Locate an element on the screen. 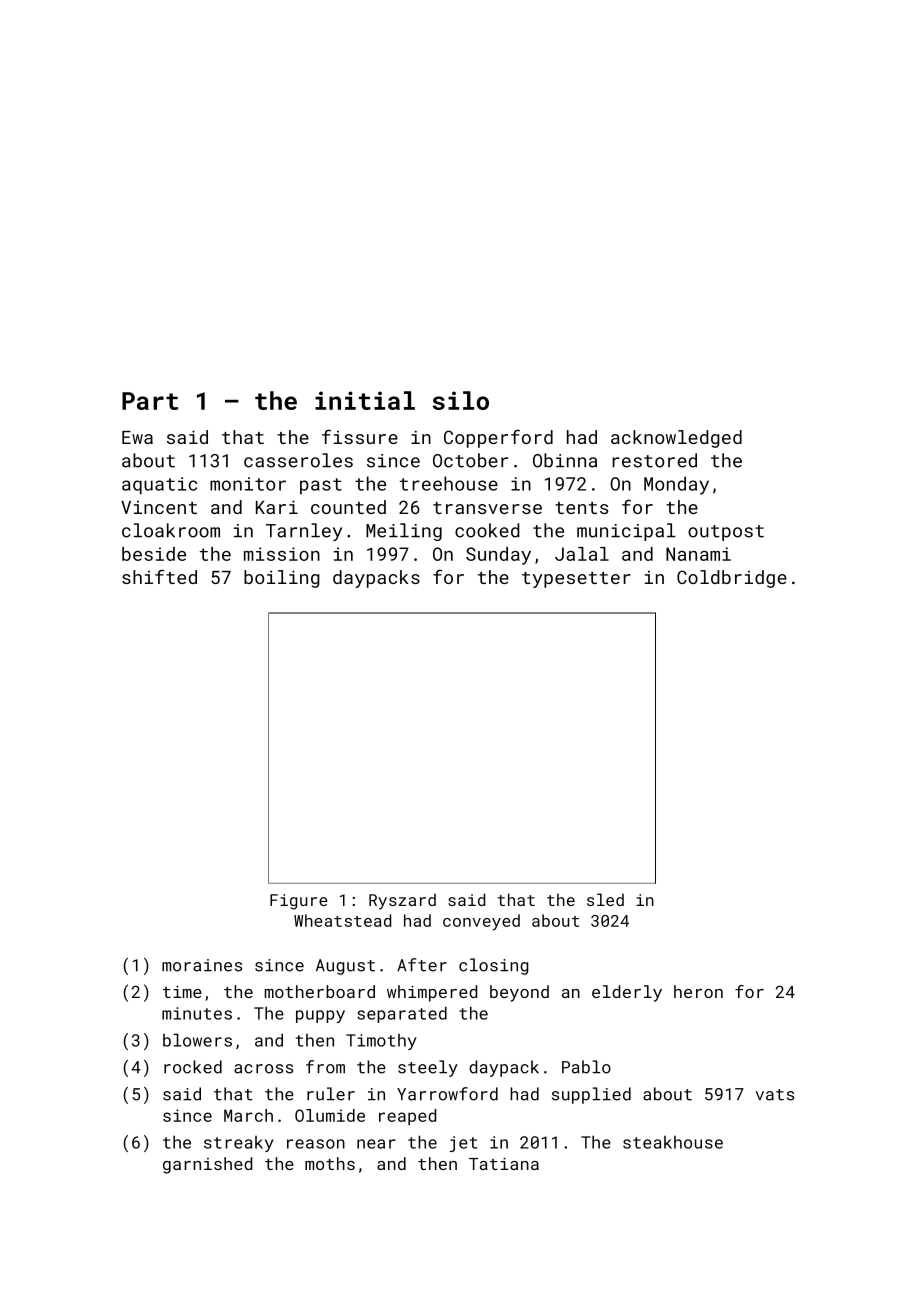  sled is located at coordinates (605, 899).
